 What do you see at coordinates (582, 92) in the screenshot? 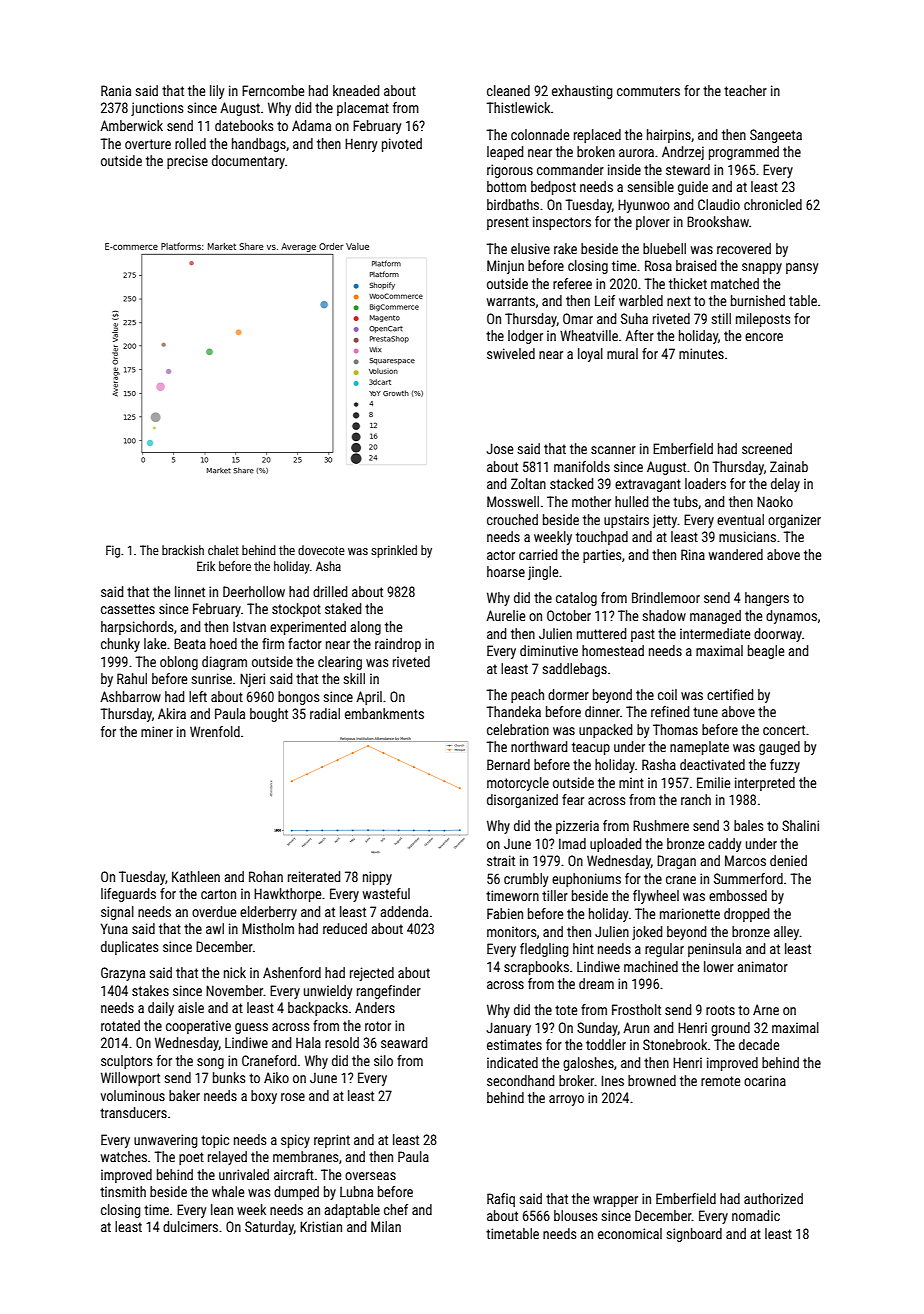
I see `exhausting` at bounding box center [582, 92].
